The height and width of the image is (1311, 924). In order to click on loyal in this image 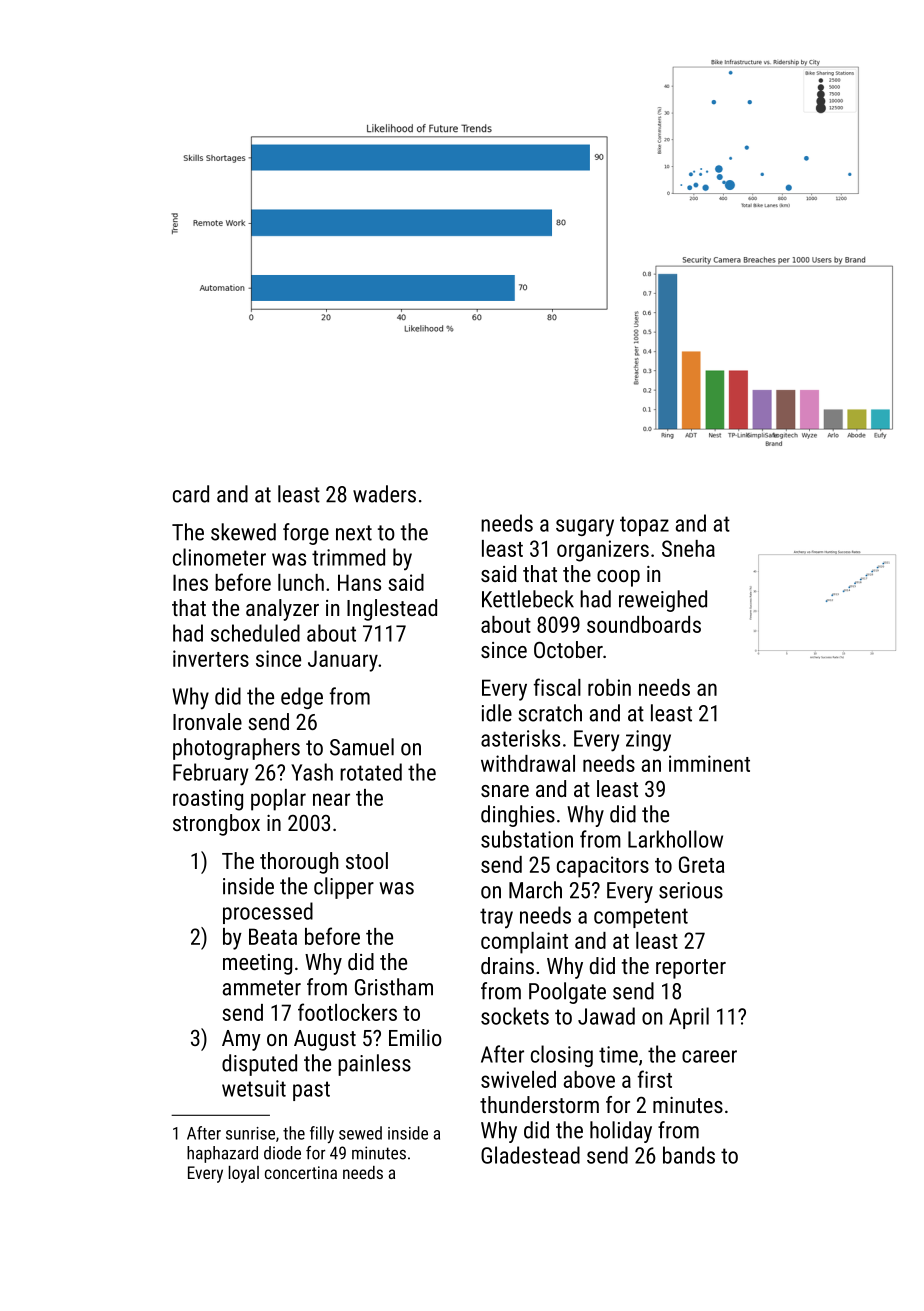, I will do `click(244, 1174)`.
